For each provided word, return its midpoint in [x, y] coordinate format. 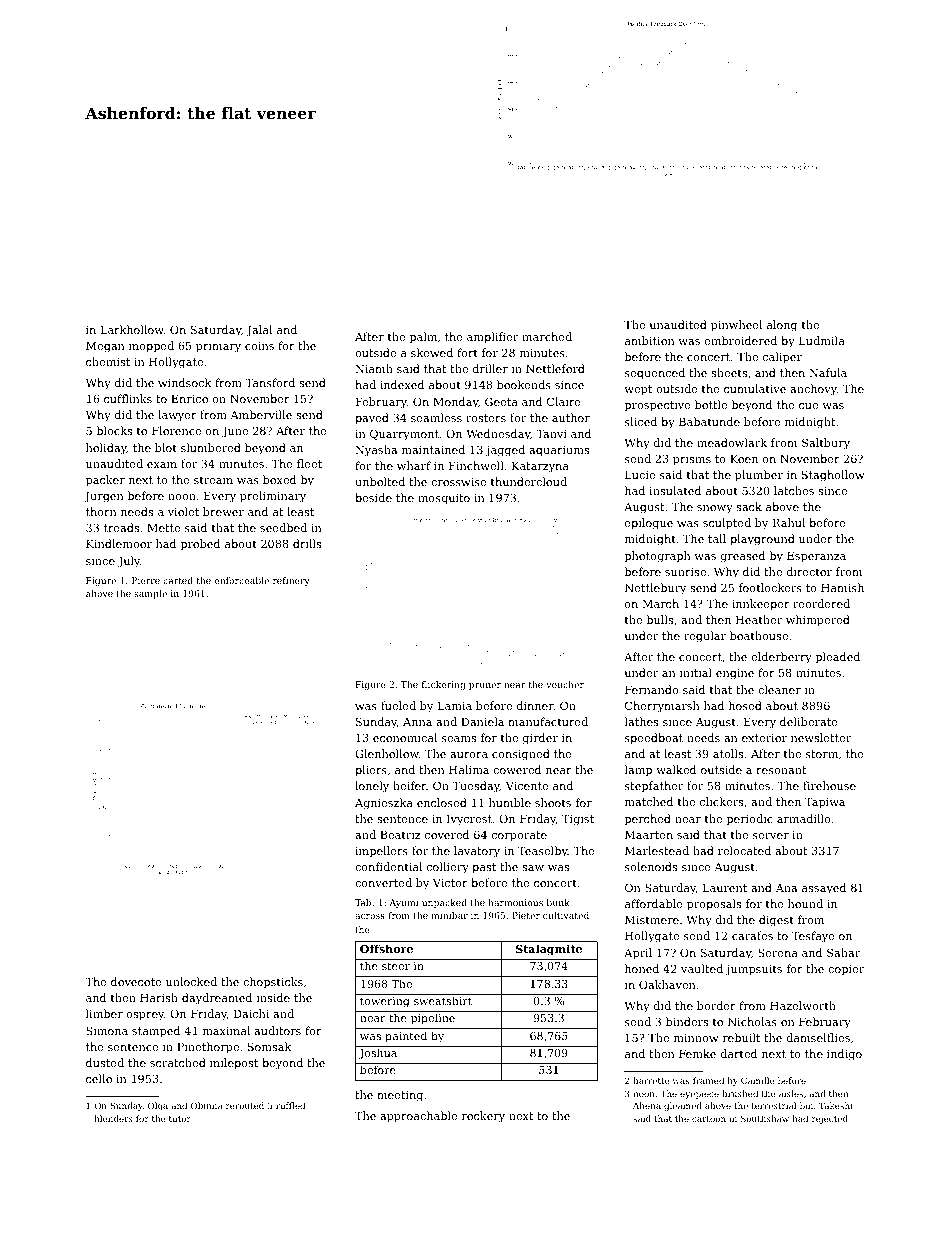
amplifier [492, 338]
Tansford [270, 382]
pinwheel [736, 326]
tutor [180, 1119]
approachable [418, 1117]
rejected [830, 1119]
